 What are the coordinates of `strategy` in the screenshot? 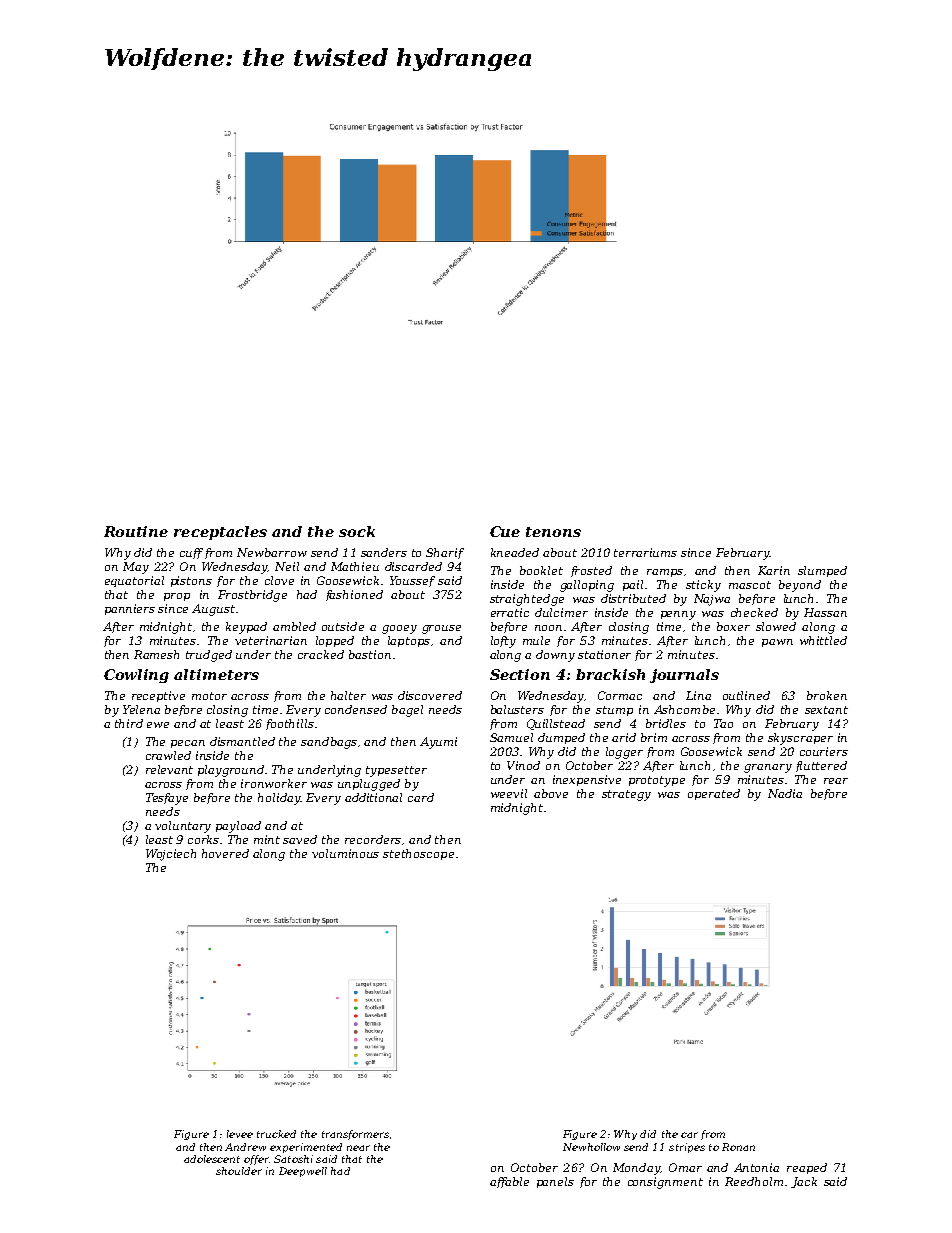 It's located at (626, 795).
